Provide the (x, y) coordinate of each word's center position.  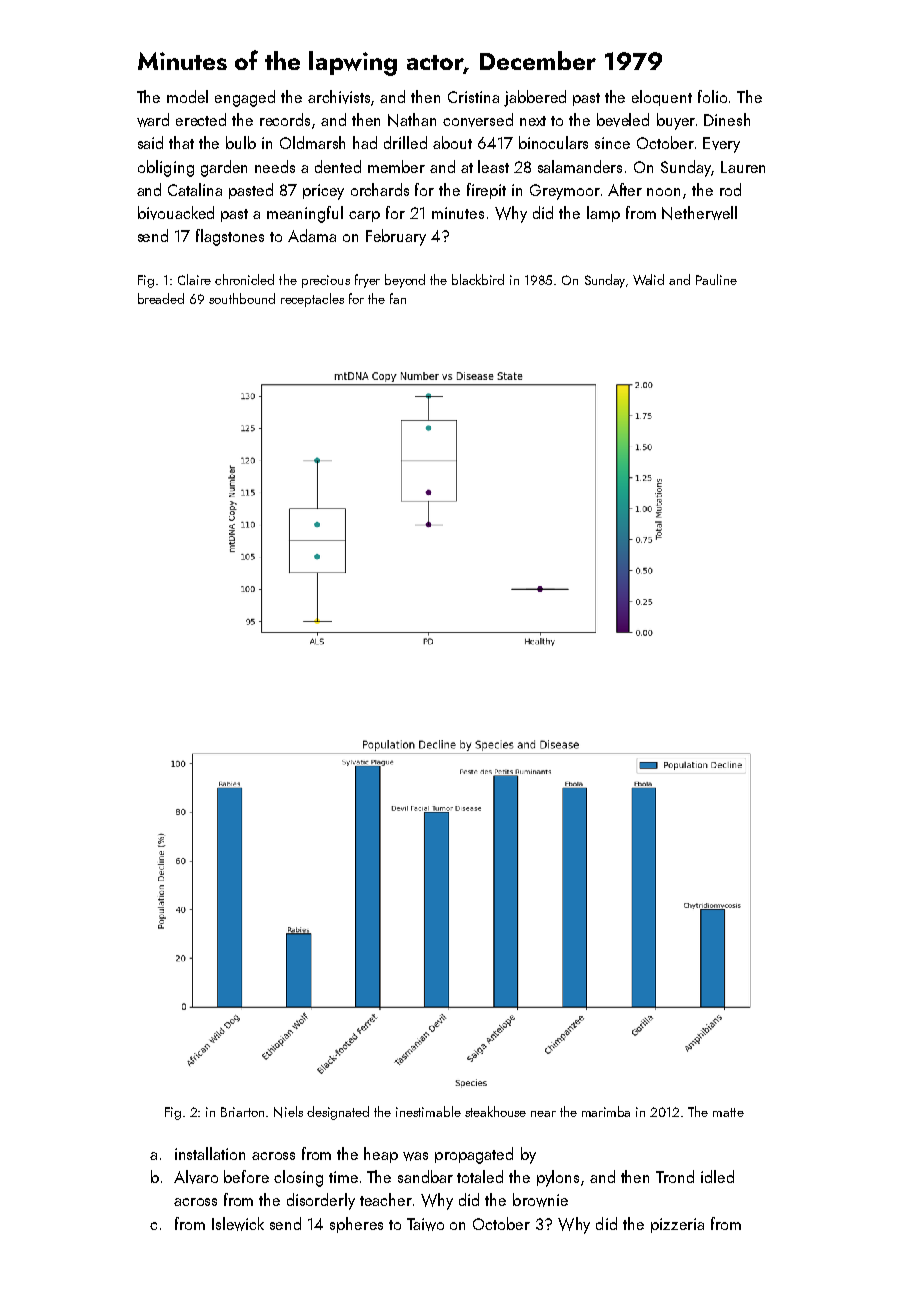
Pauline (716, 279)
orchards (380, 189)
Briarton (242, 1112)
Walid (648, 279)
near (543, 1114)
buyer (676, 121)
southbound (242, 298)
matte (728, 1112)
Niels (288, 1112)
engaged (245, 98)
